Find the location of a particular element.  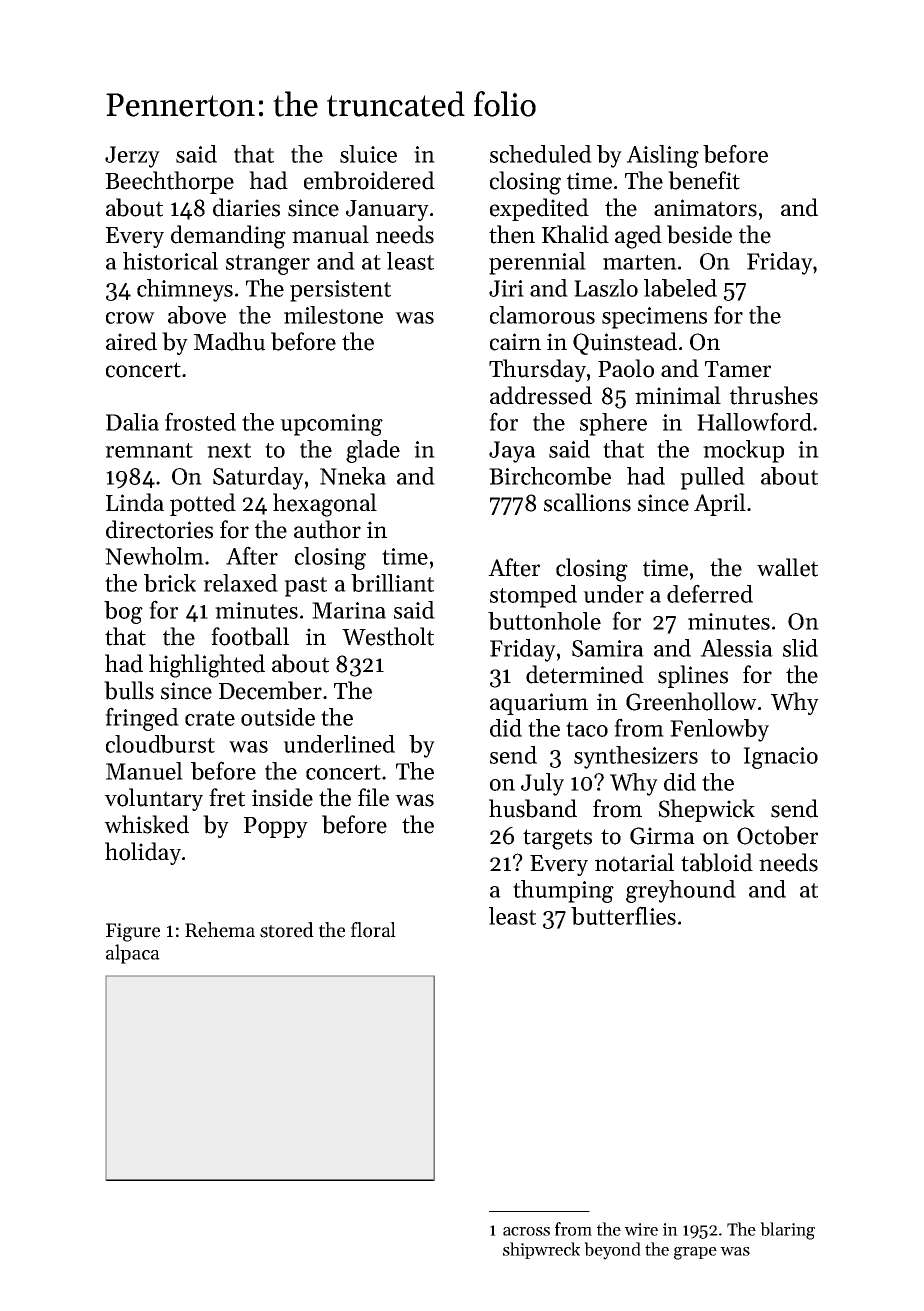

determined is located at coordinates (585, 674).
